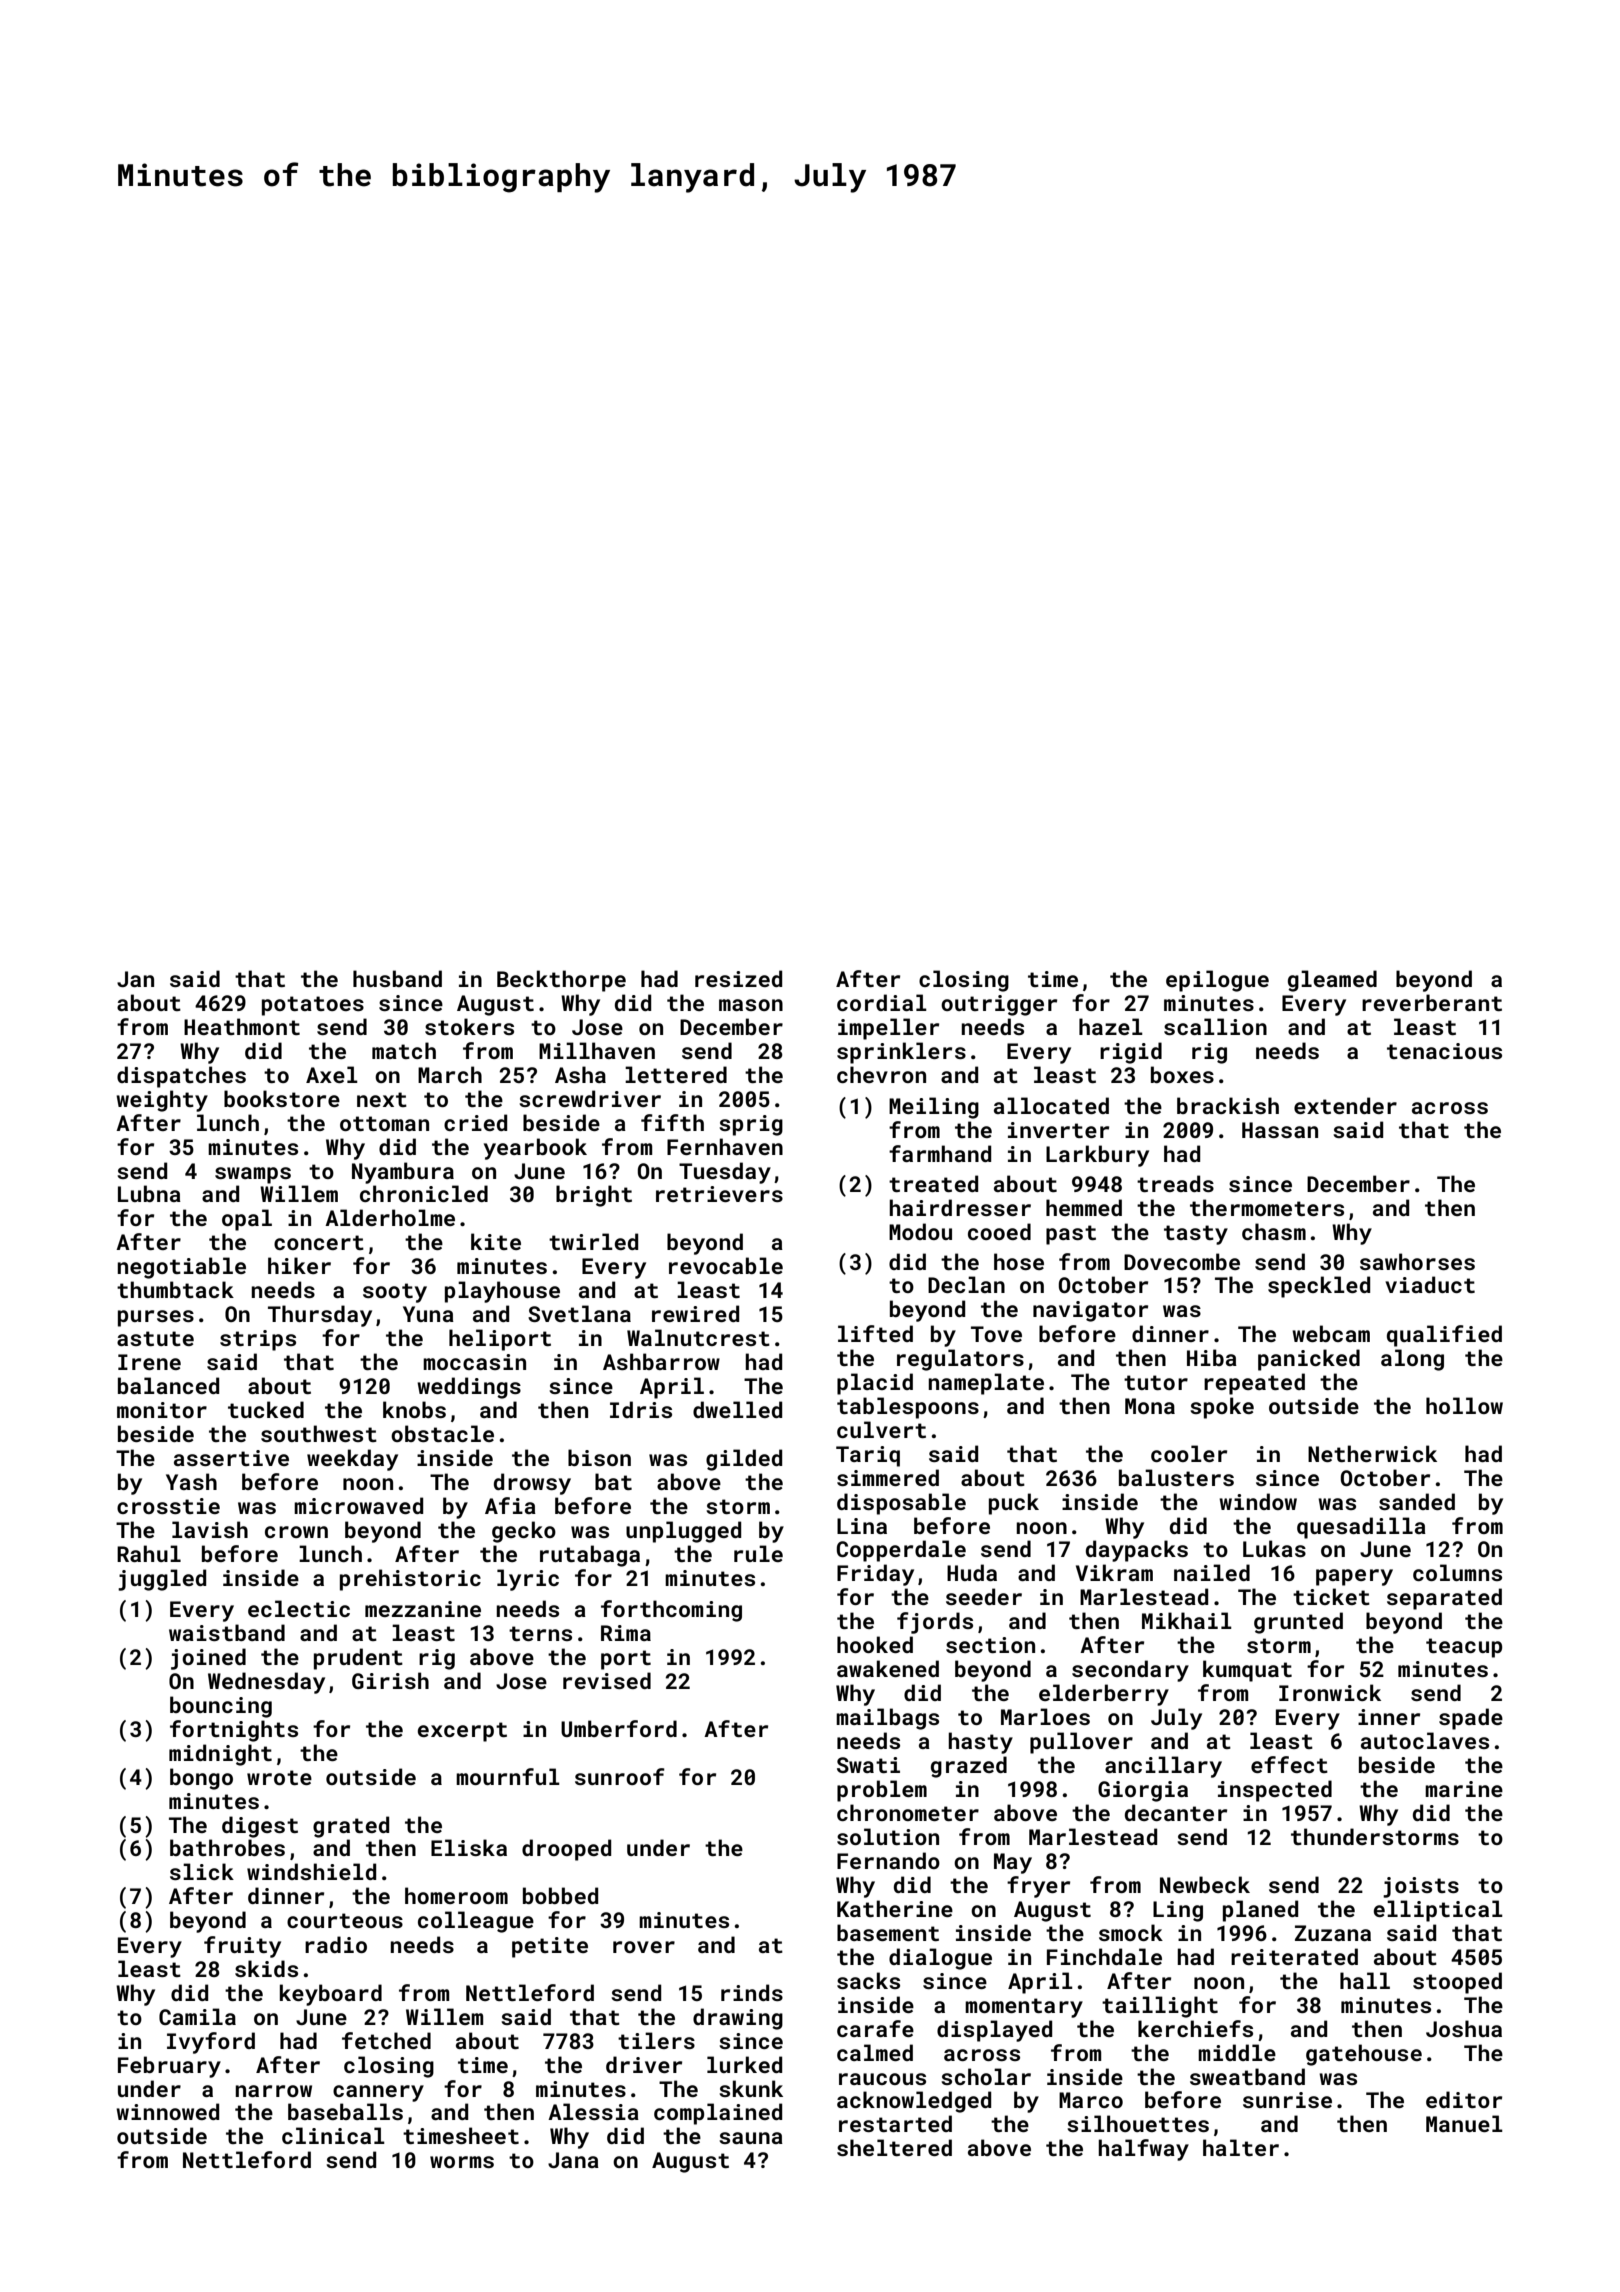 Image resolution: width=1620 pixels, height=2292 pixels. What do you see at coordinates (1345, 1105) in the screenshot?
I see `extender` at bounding box center [1345, 1105].
